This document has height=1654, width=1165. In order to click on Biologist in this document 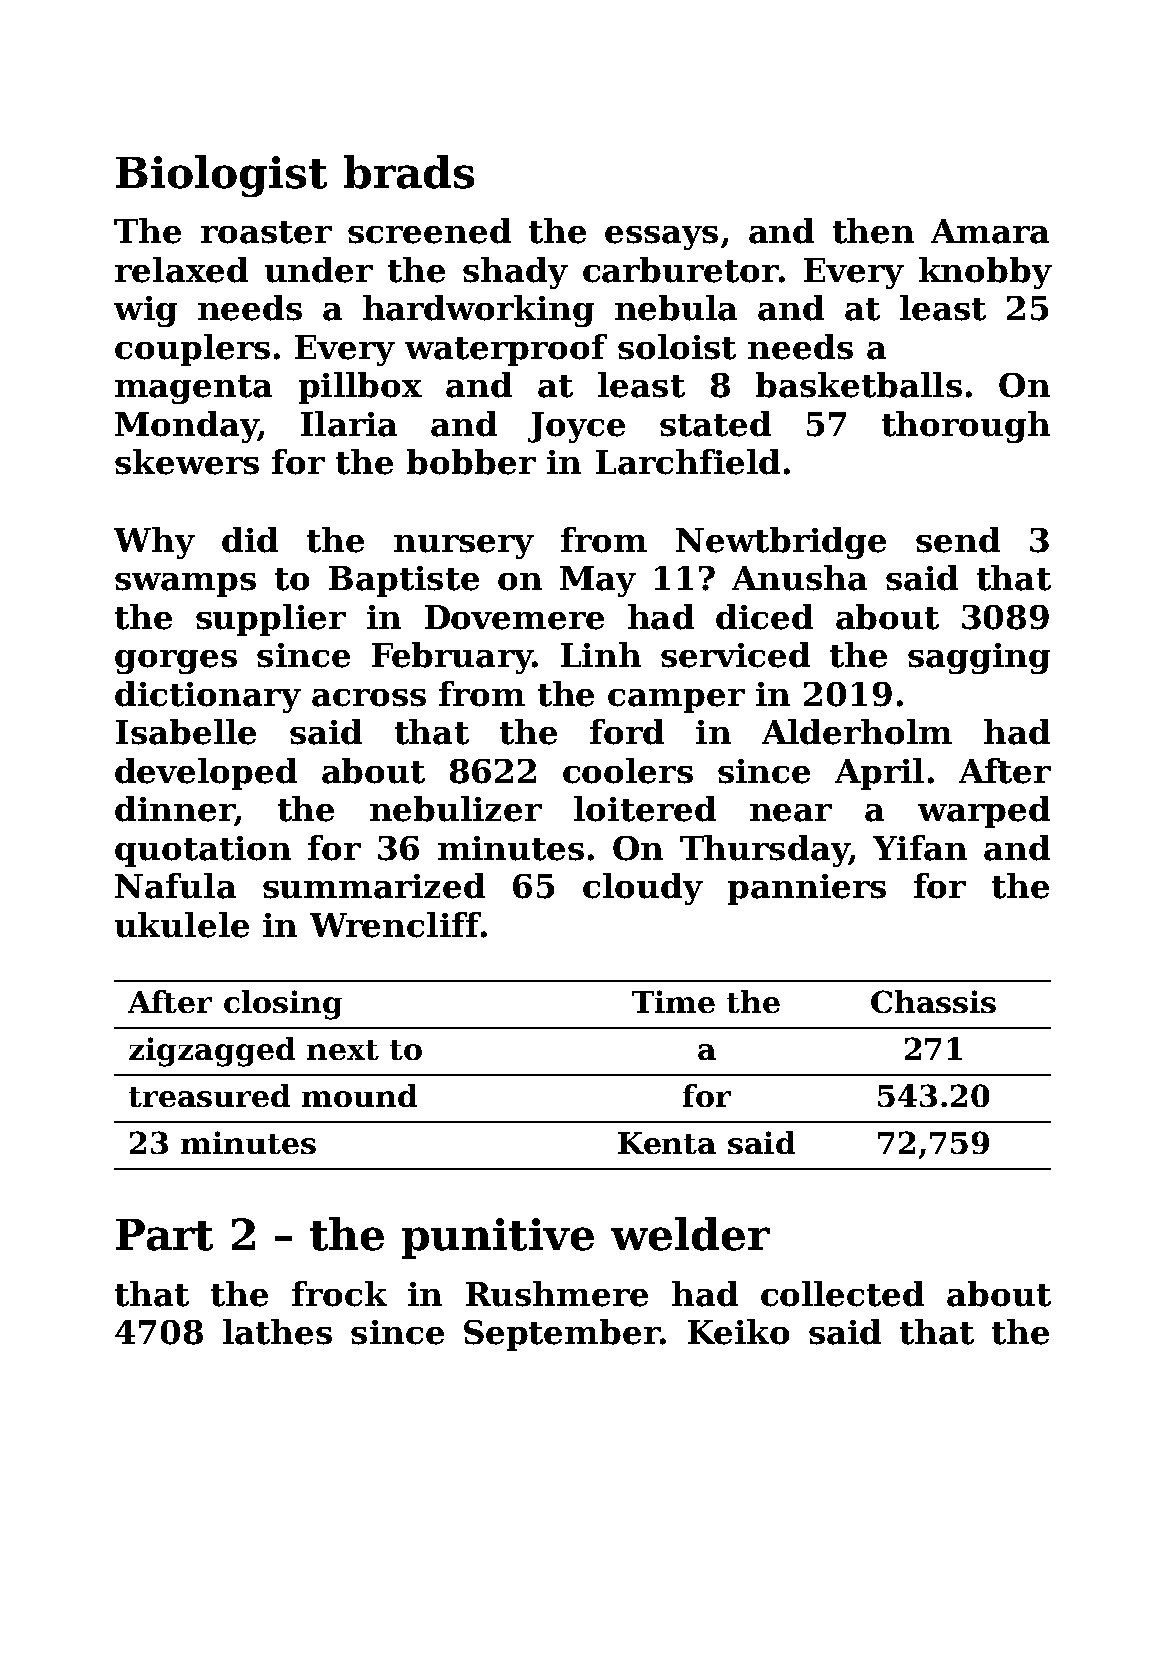, I will do `click(221, 176)`.
